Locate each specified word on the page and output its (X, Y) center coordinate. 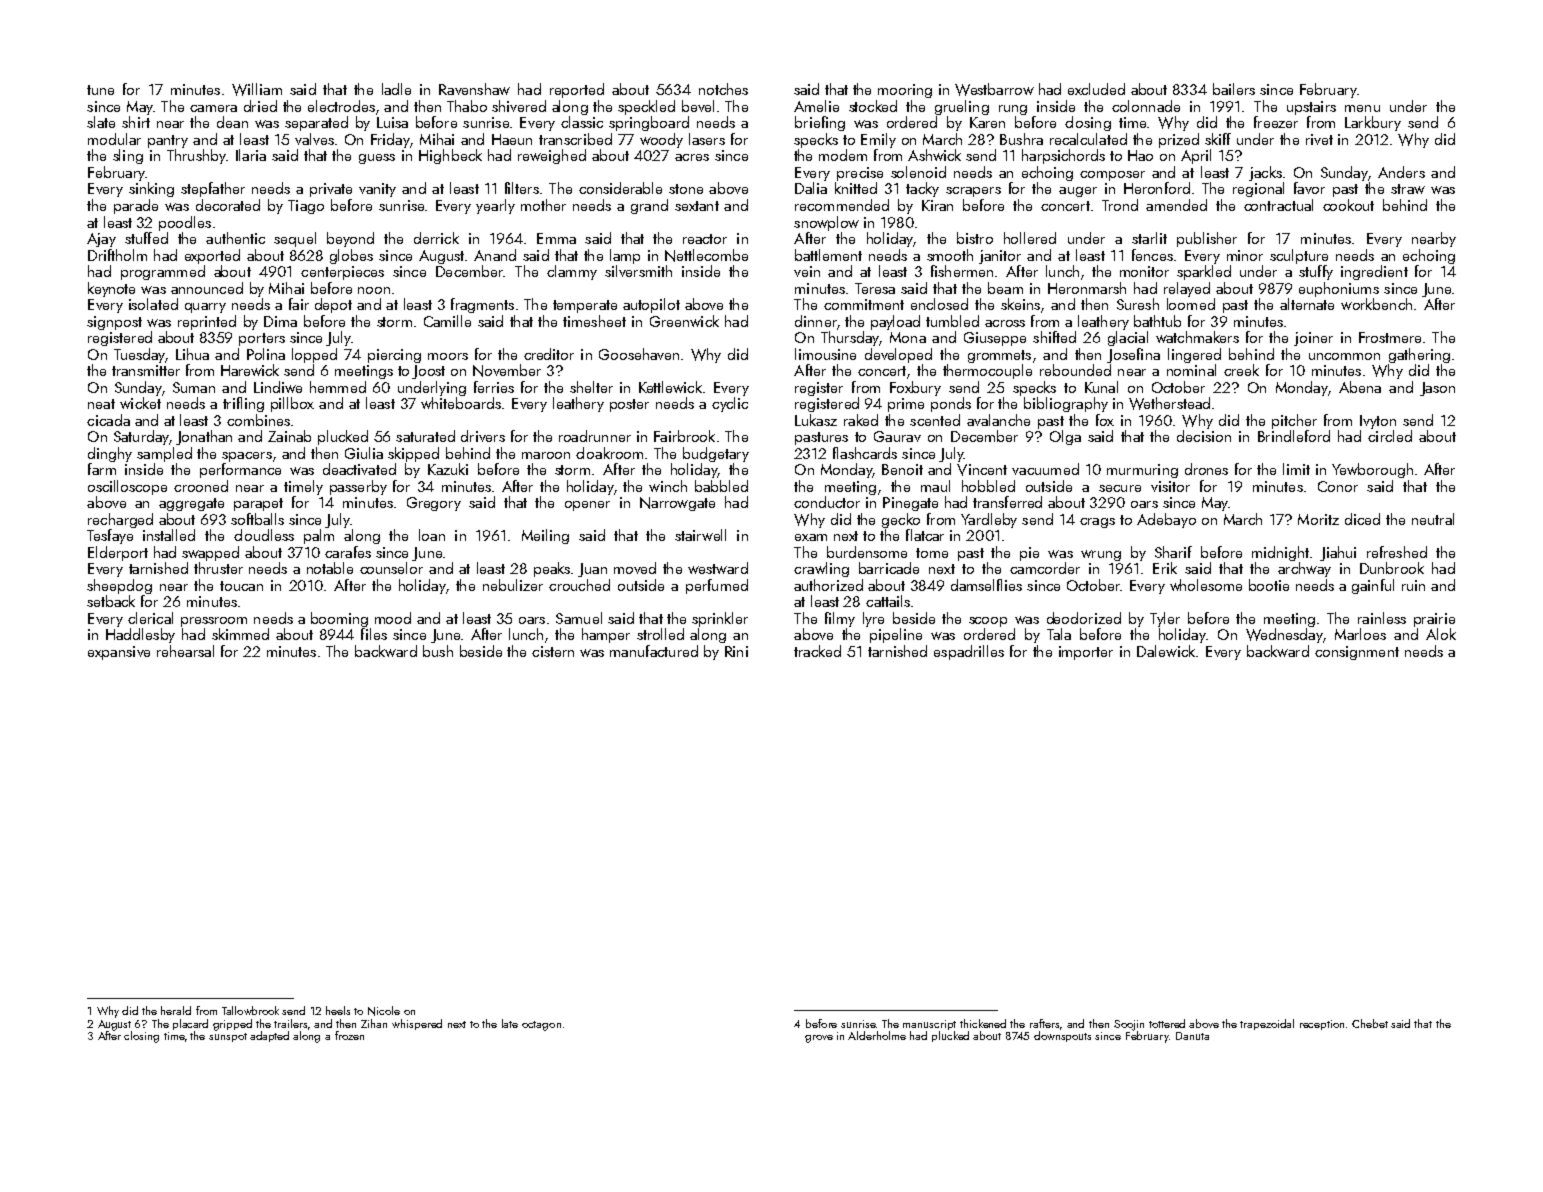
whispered (417, 1024)
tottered (1167, 1023)
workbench (1376, 304)
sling (128, 156)
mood (393, 618)
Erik (1165, 568)
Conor (1338, 486)
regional (1258, 189)
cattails (888, 601)
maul (935, 486)
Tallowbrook (250, 1010)
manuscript (929, 1025)
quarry (205, 308)
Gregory (434, 504)
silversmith (638, 271)
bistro (975, 238)
